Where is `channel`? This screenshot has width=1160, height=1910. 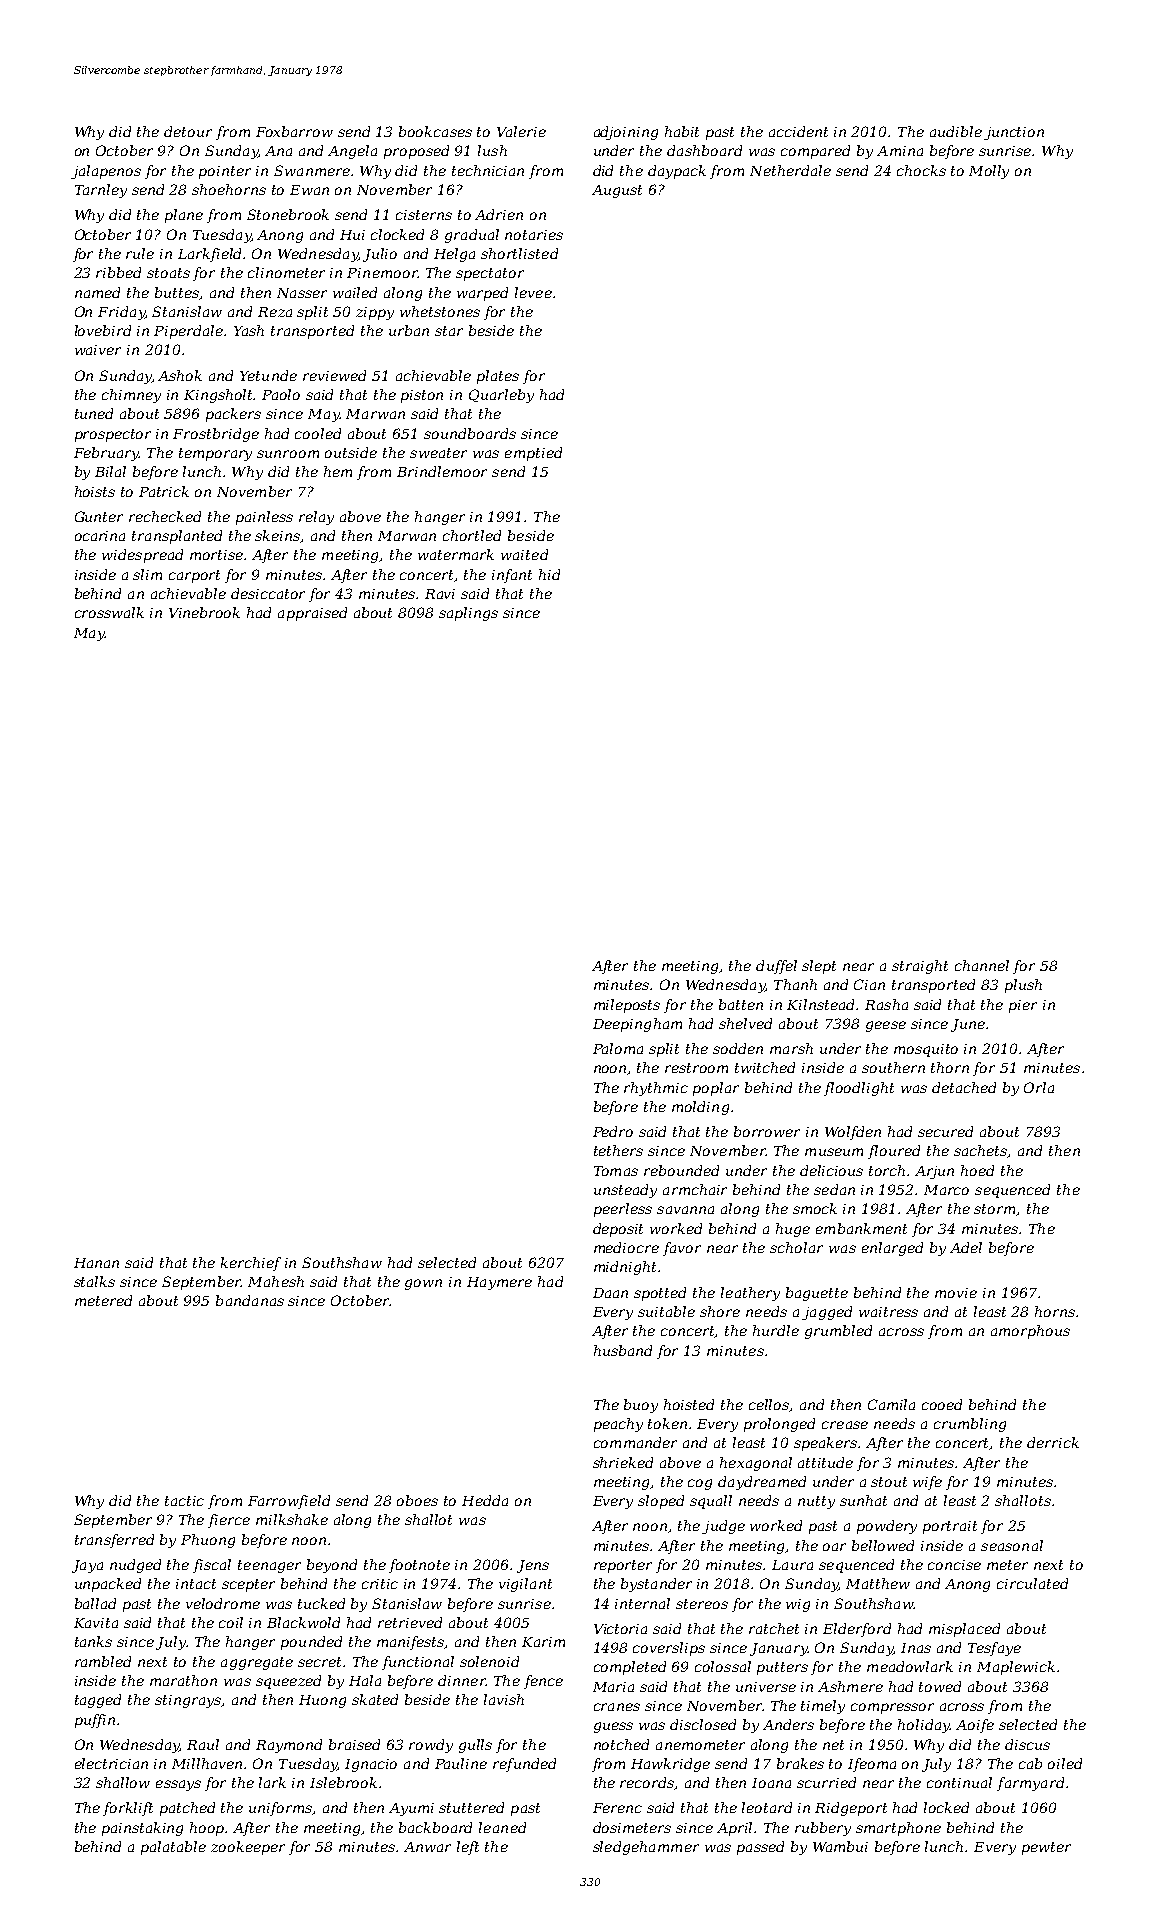 channel is located at coordinates (982, 965).
